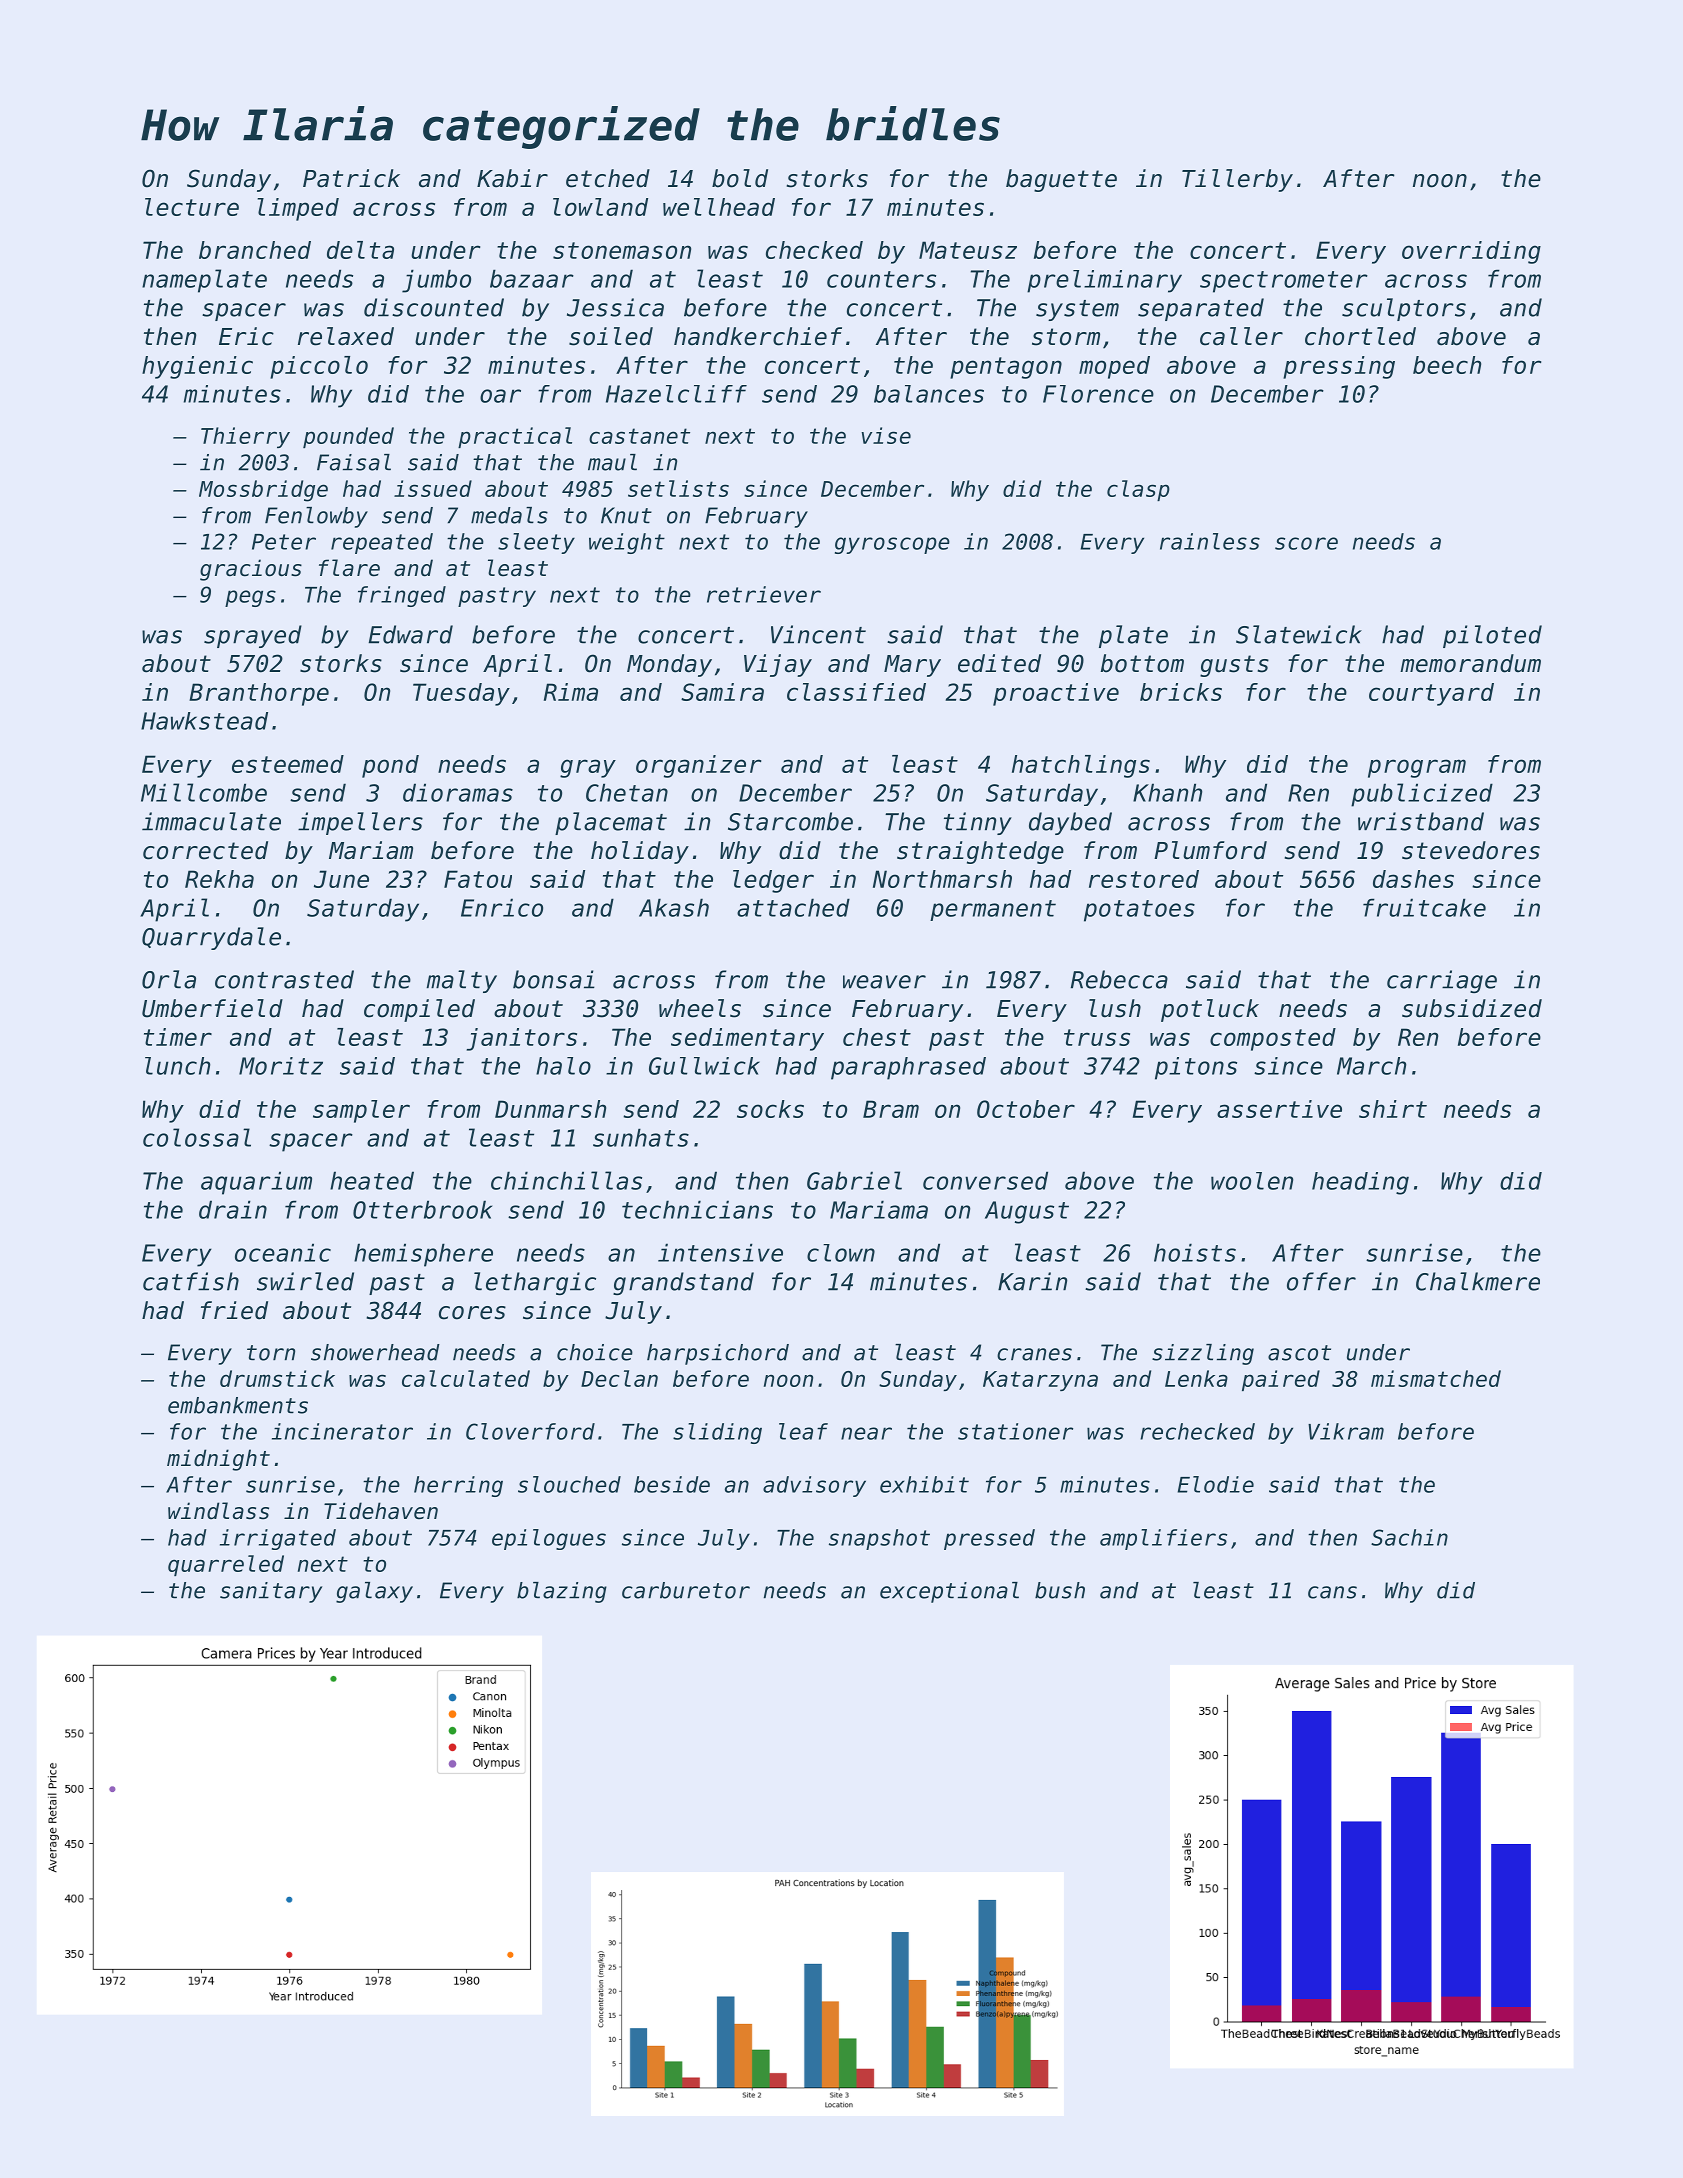 The height and width of the image is (2178, 1683). Describe the element at coordinates (211, 821) in the image. I see `immaculate` at that location.
